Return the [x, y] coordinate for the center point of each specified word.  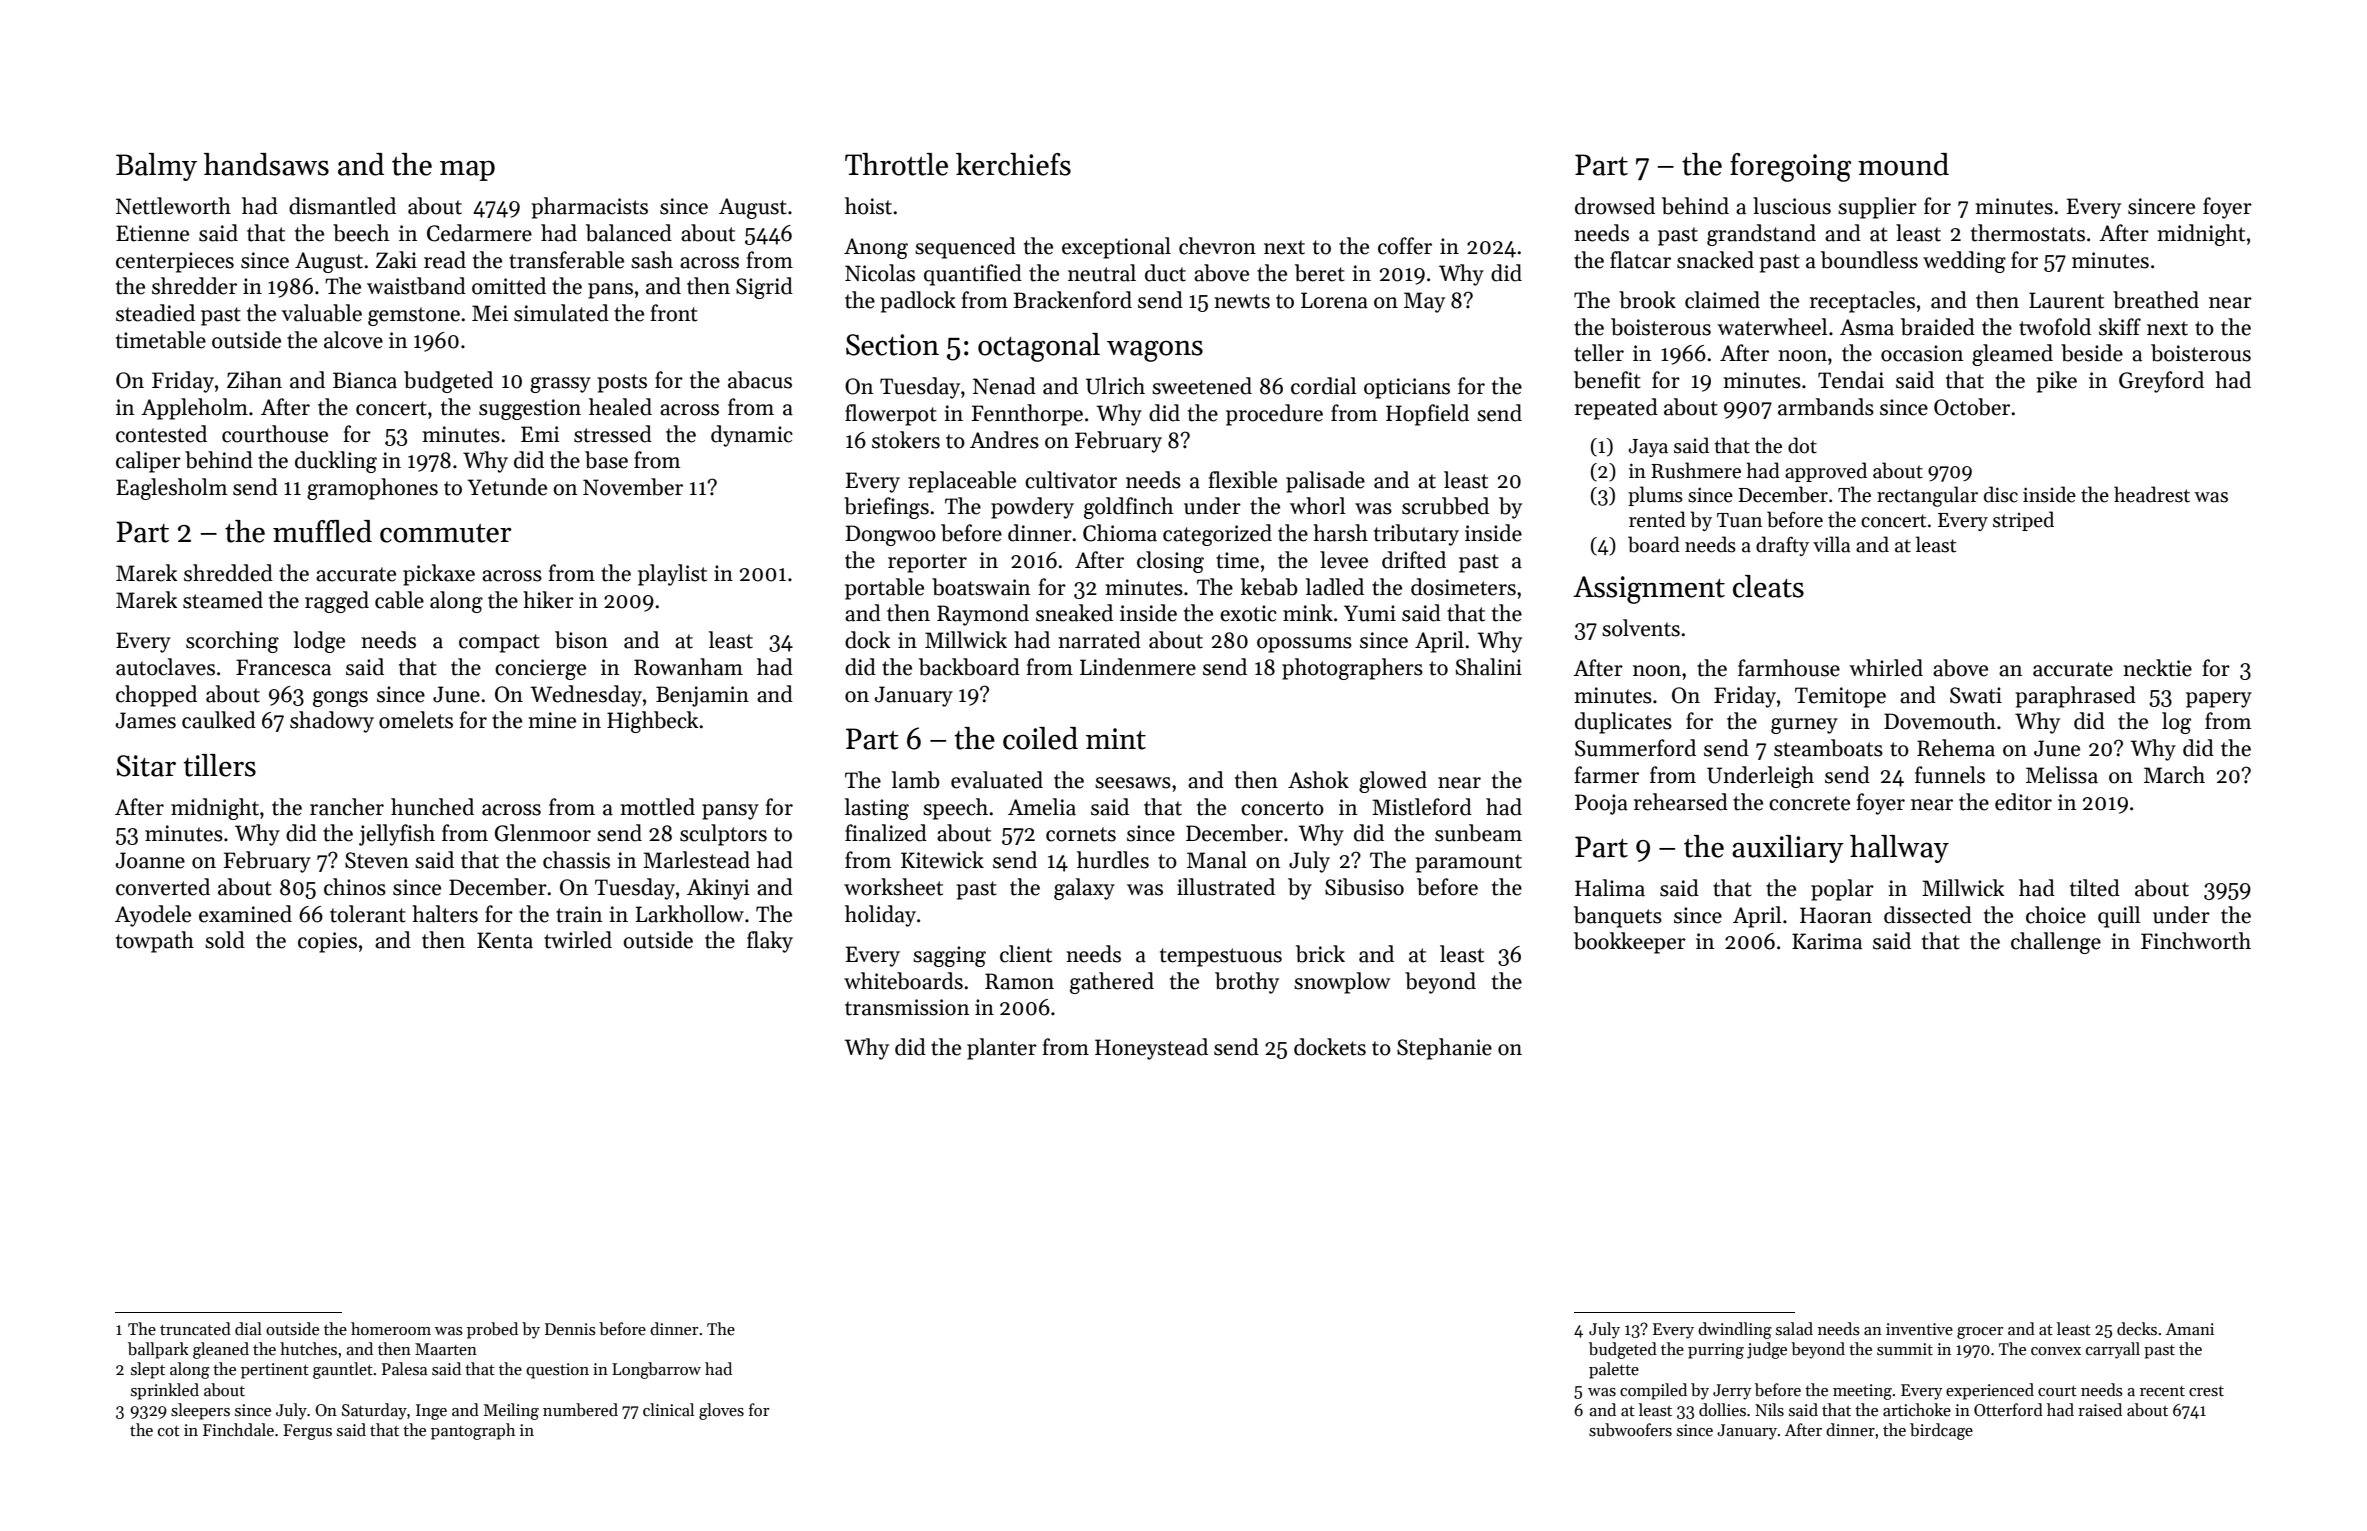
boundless [1869, 260]
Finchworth [2196, 941]
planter [1002, 1049]
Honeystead [1151, 1049]
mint [1116, 739]
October [1972, 407]
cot [169, 1431]
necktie [2157, 668]
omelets [416, 720]
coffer [1405, 246]
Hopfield [1427, 415]
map [467, 171]
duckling [336, 462]
